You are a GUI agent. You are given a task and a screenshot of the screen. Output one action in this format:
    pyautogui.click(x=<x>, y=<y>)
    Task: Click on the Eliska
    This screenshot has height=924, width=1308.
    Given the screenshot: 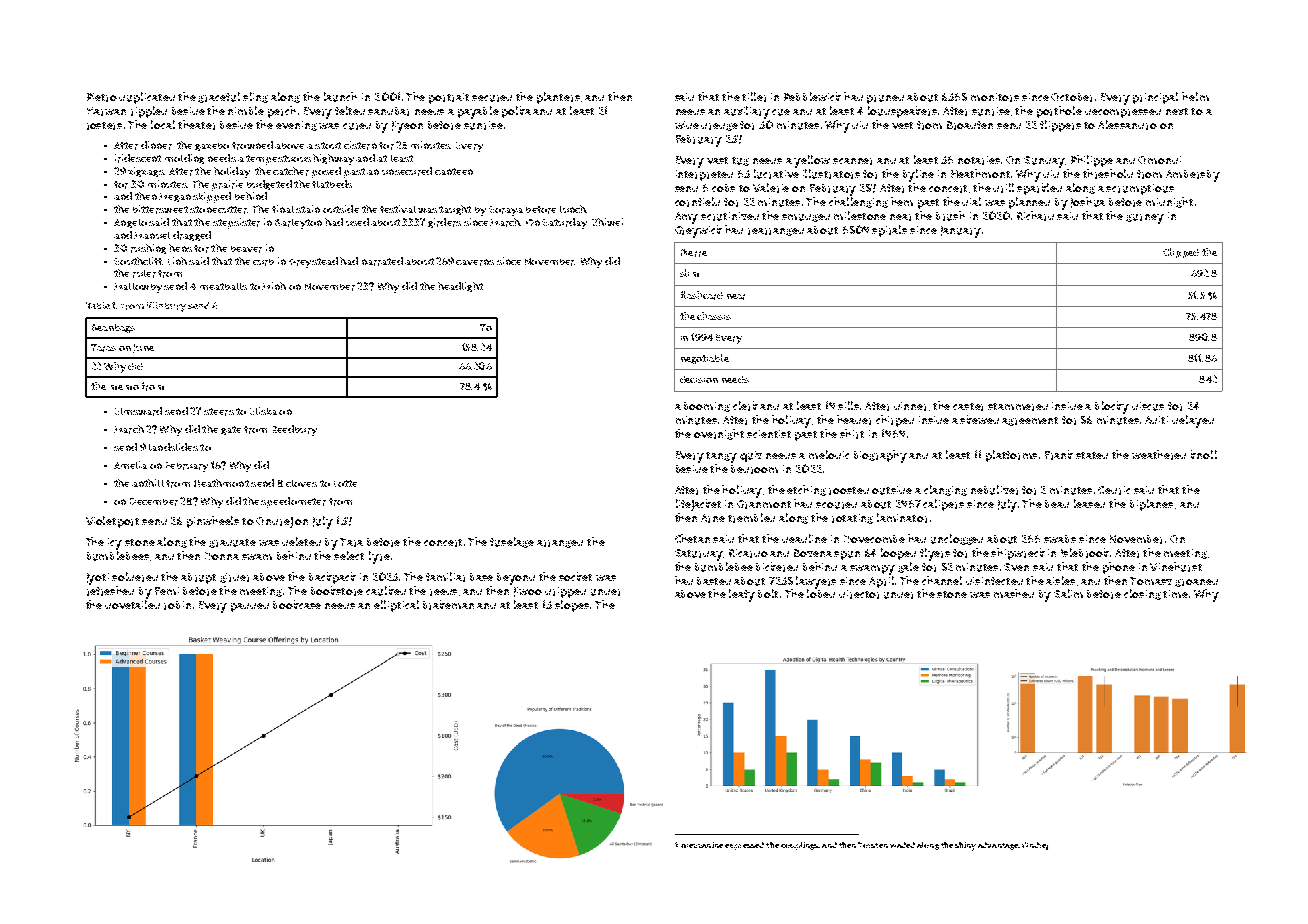 What is the action you would take?
    pyautogui.click(x=263, y=411)
